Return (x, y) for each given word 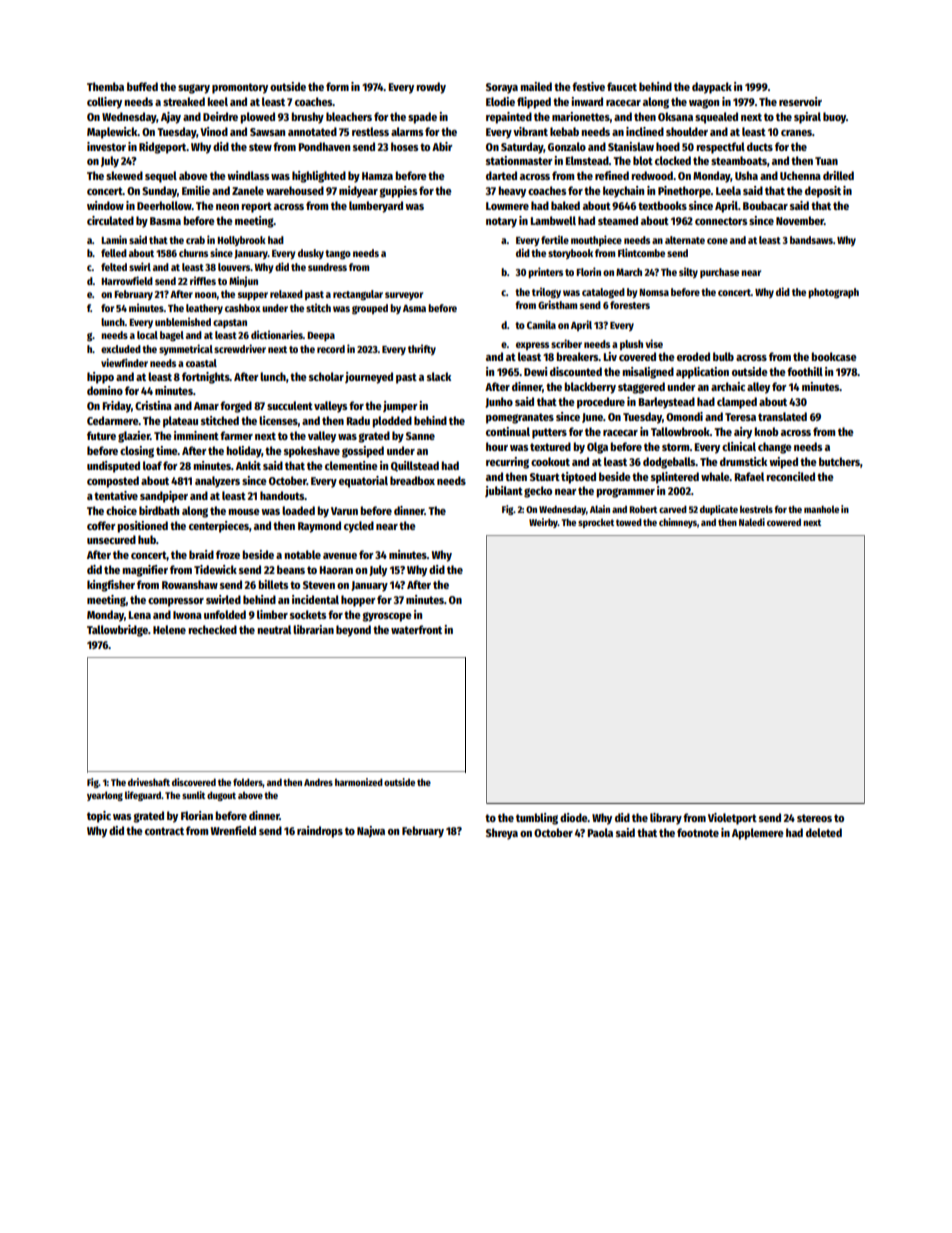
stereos (814, 818)
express (532, 346)
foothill (805, 371)
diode (574, 817)
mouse (244, 512)
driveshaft (149, 782)
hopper (358, 601)
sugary (194, 89)
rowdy (431, 88)
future (101, 435)
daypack (712, 88)
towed (629, 522)
